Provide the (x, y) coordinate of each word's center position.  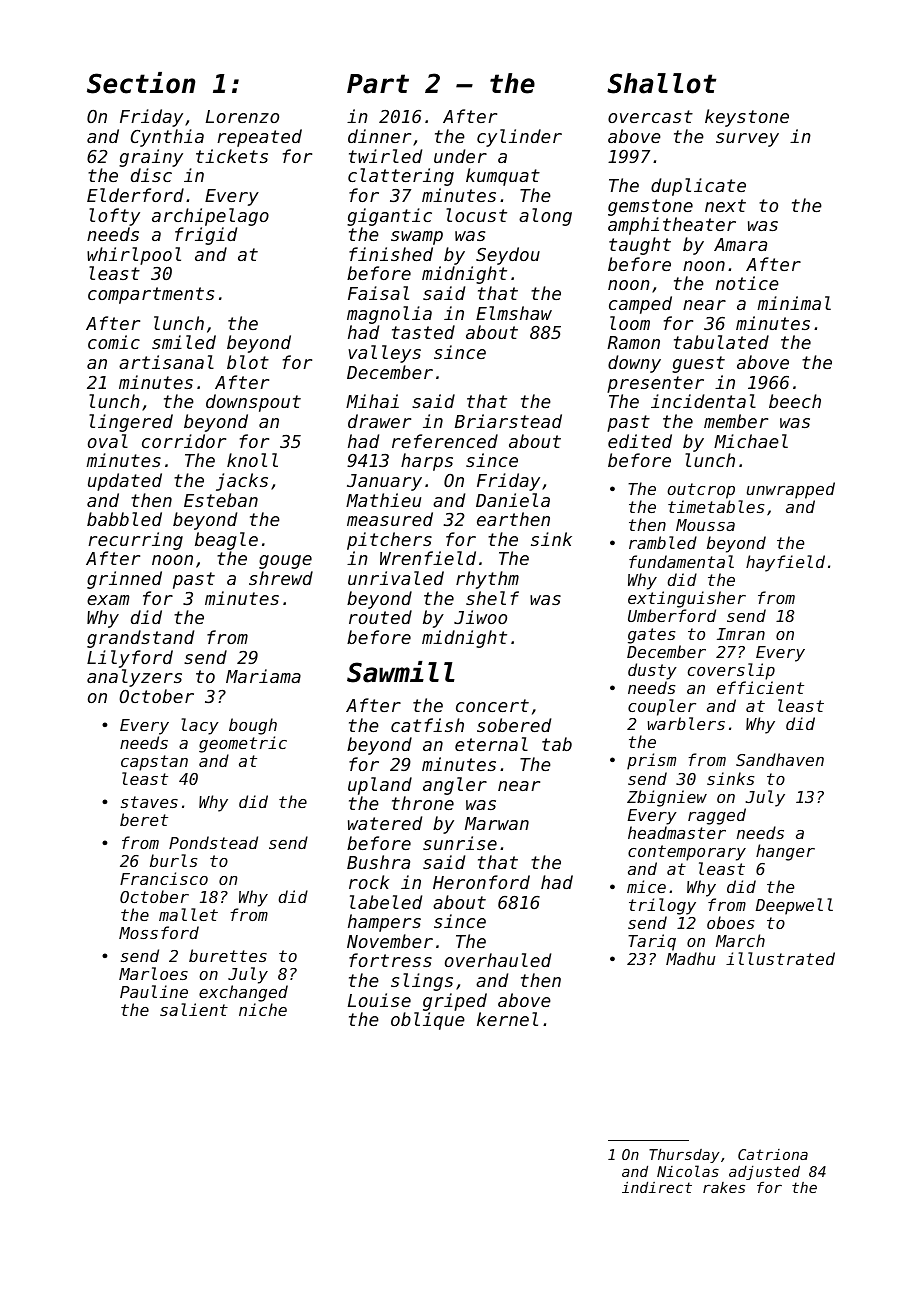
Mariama (263, 676)
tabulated (721, 342)
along (545, 217)
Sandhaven (780, 759)
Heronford (481, 882)
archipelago (210, 217)
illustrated (780, 958)
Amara (740, 244)
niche (263, 1009)
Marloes (153, 973)
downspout (253, 403)
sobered (514, 725)
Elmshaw (514, 313)
